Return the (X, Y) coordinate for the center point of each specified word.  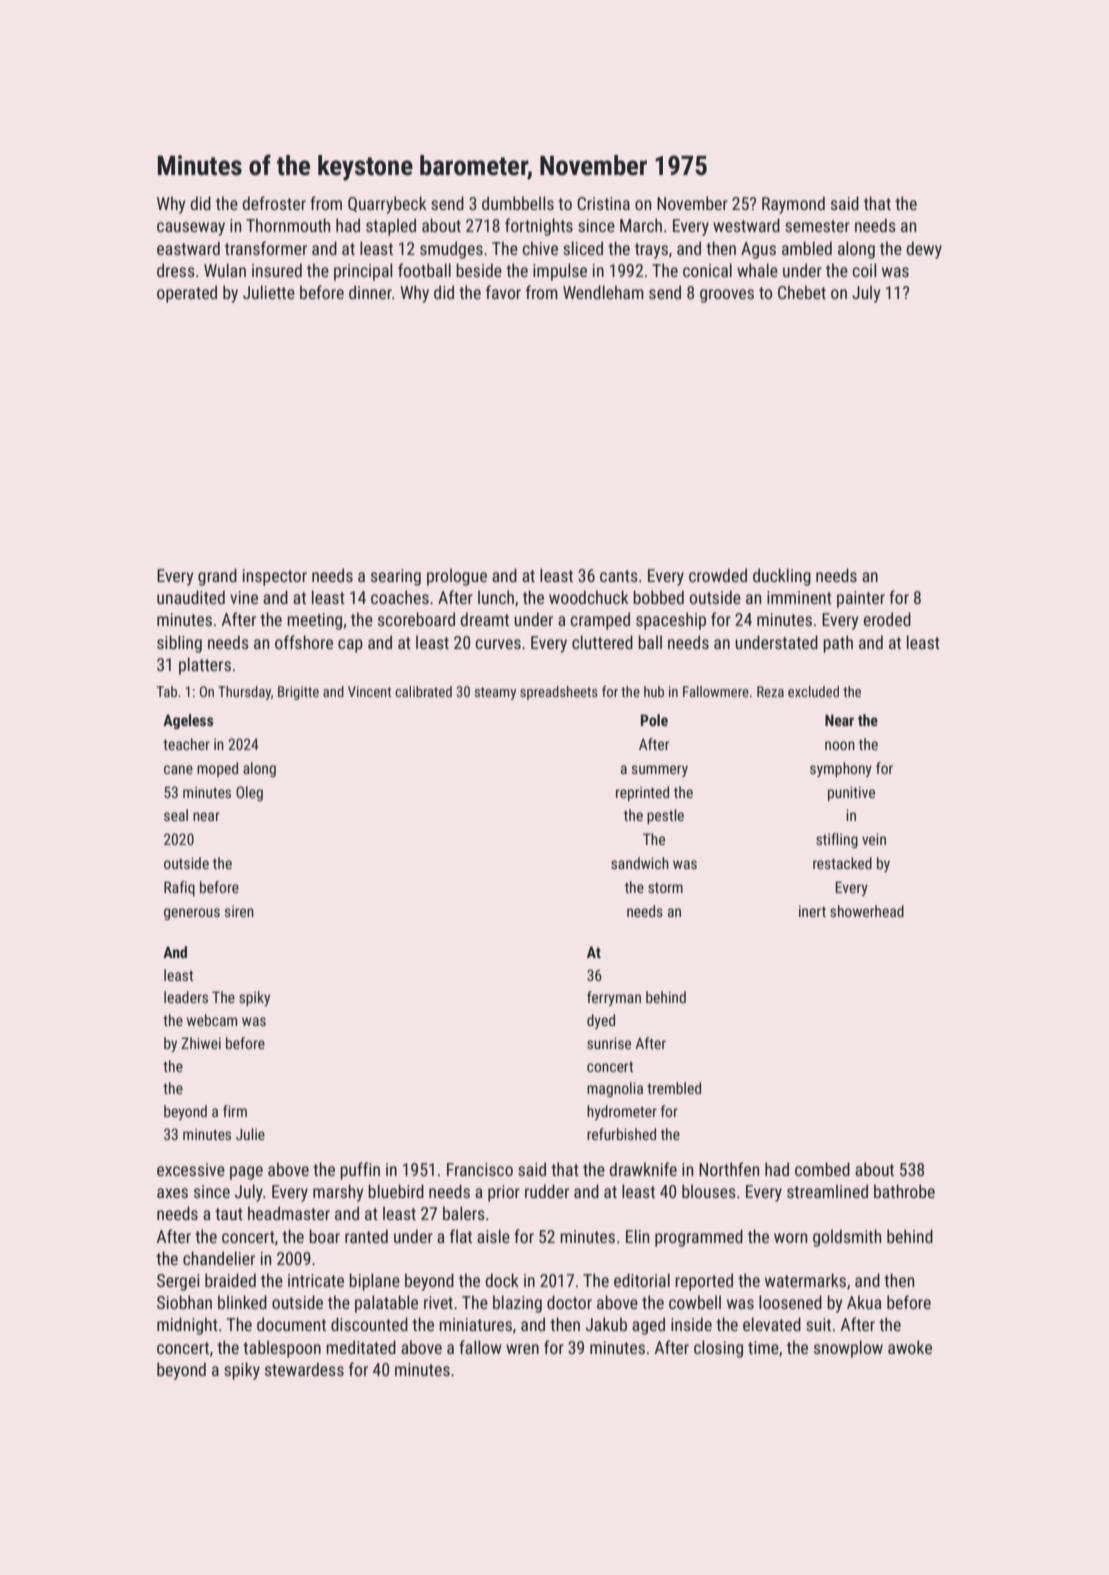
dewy (924, 250)
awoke (910, 1347)
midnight (187, 1326)
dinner (370, 292)
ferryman (614, 998)
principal (363, 272)
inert (812, 911)
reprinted (642, 793)
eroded (887, 619)
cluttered (602, 642)
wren (522, 1349)
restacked (842, 863)
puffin (360, 1171)
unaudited (191, 597)
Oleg (249, 793)
